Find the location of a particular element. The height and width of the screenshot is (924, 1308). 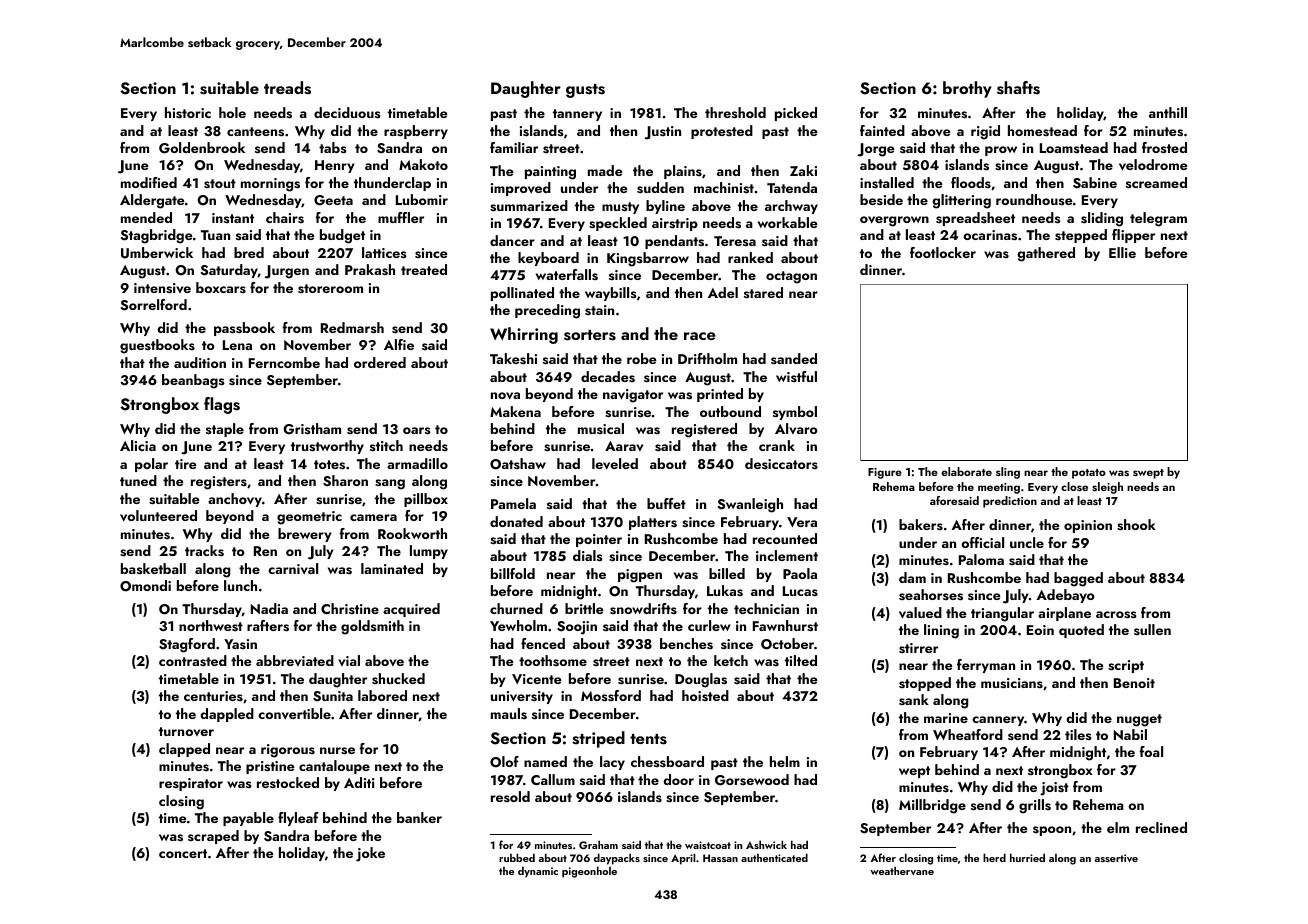

brothy is located at coordinates (967, 89).
